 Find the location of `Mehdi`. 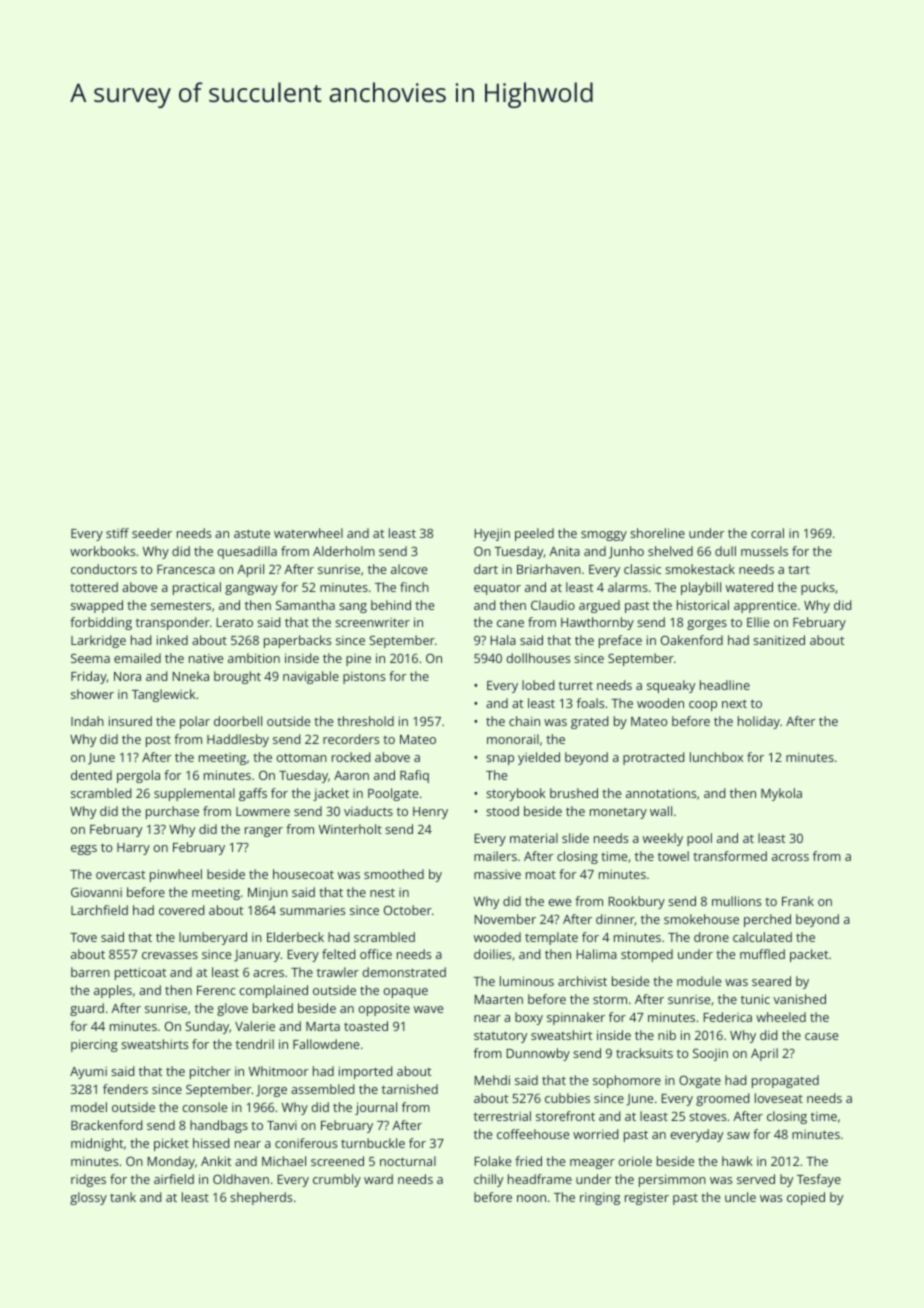

Mehdi is located at coordinates (492, 1080).
